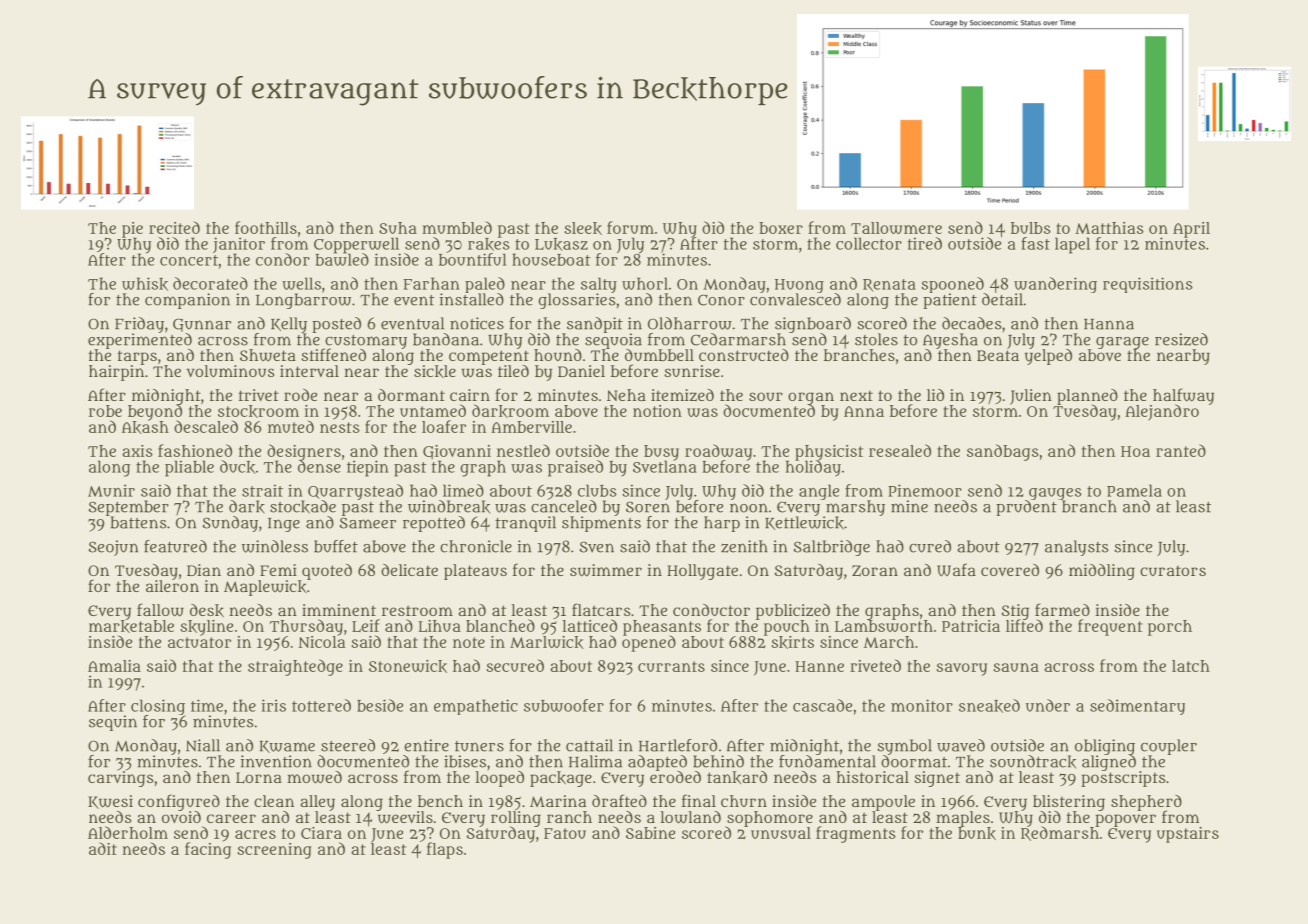 This screenshot has width=1308, height=924. What do you see at coordinates (875, 570) in the screenshot?
I see `Zoran` at bounding box center [875, 570].
